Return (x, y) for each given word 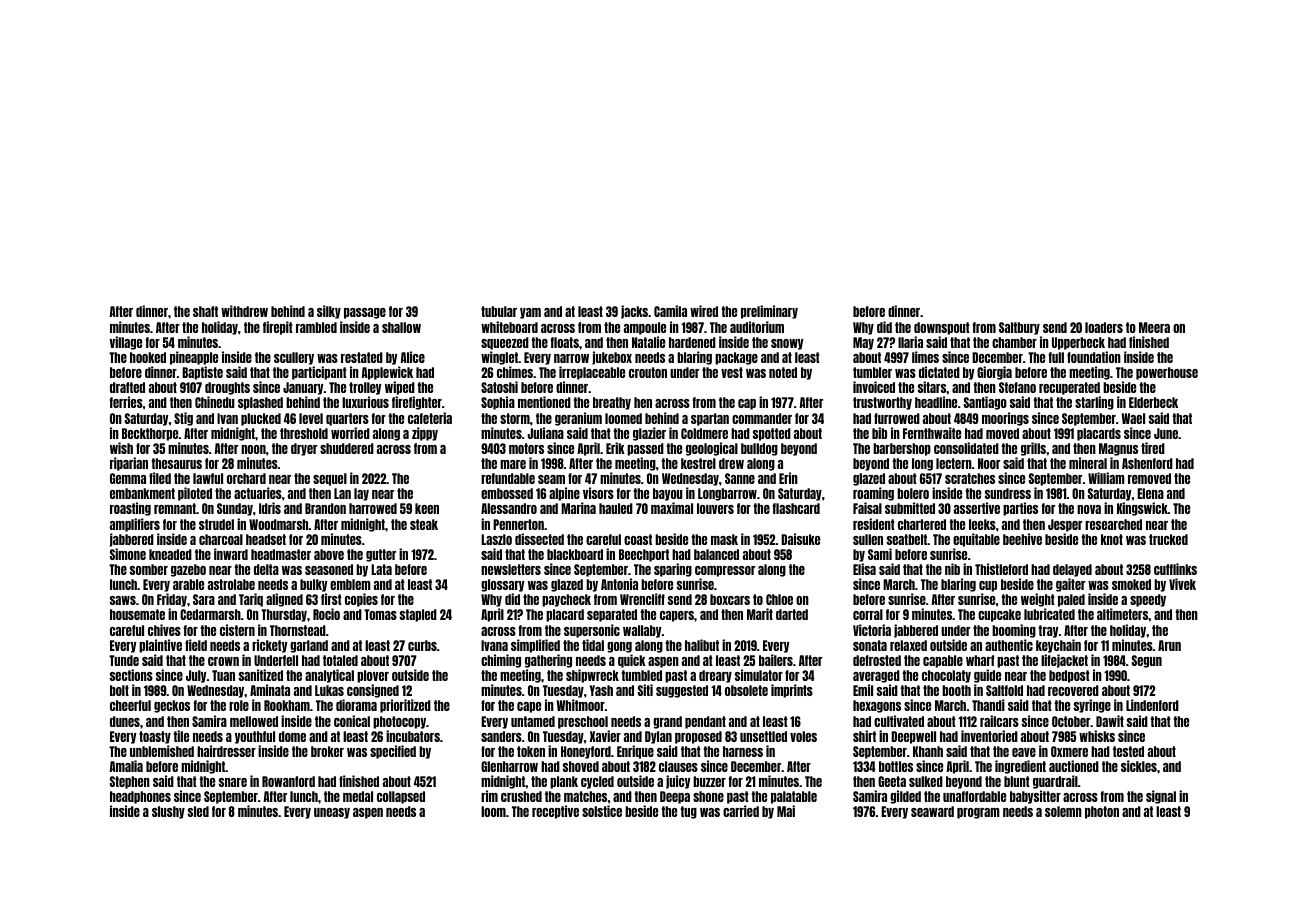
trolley (365, 388)
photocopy (399, 722)
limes (925, 357)
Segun (1147, 661)
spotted (772, 434)
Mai (786, 811)
